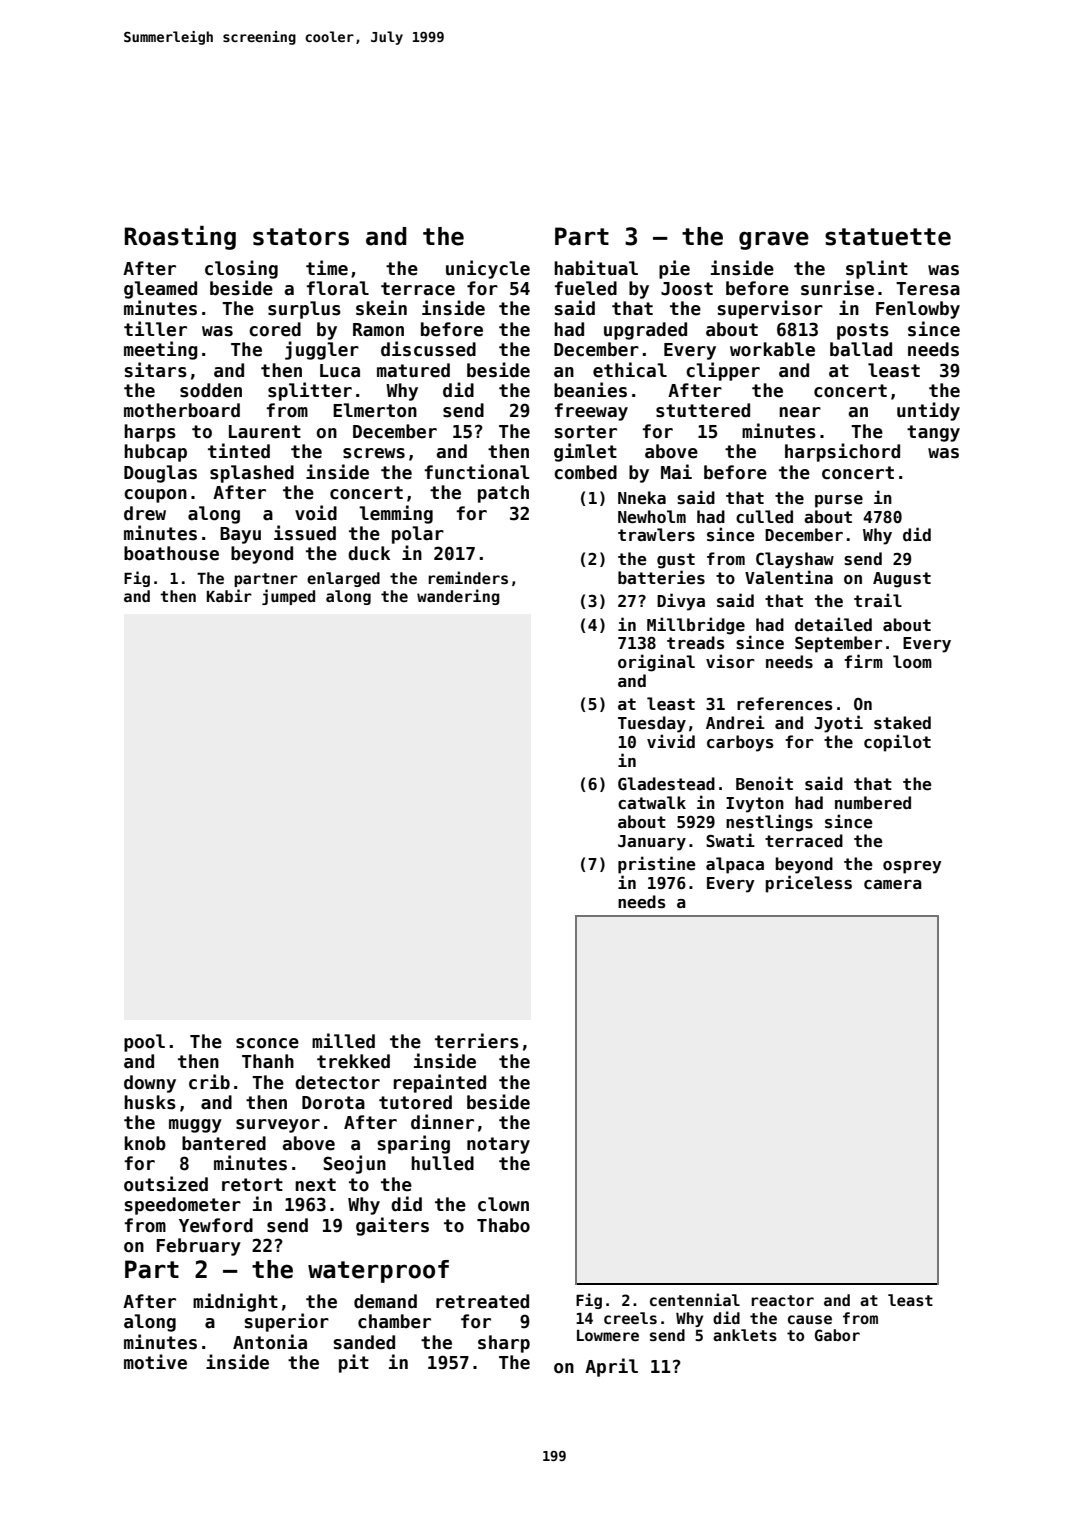 This screenshot has height=1533, width=1084. I want to click on combed, so click(585, 472).
